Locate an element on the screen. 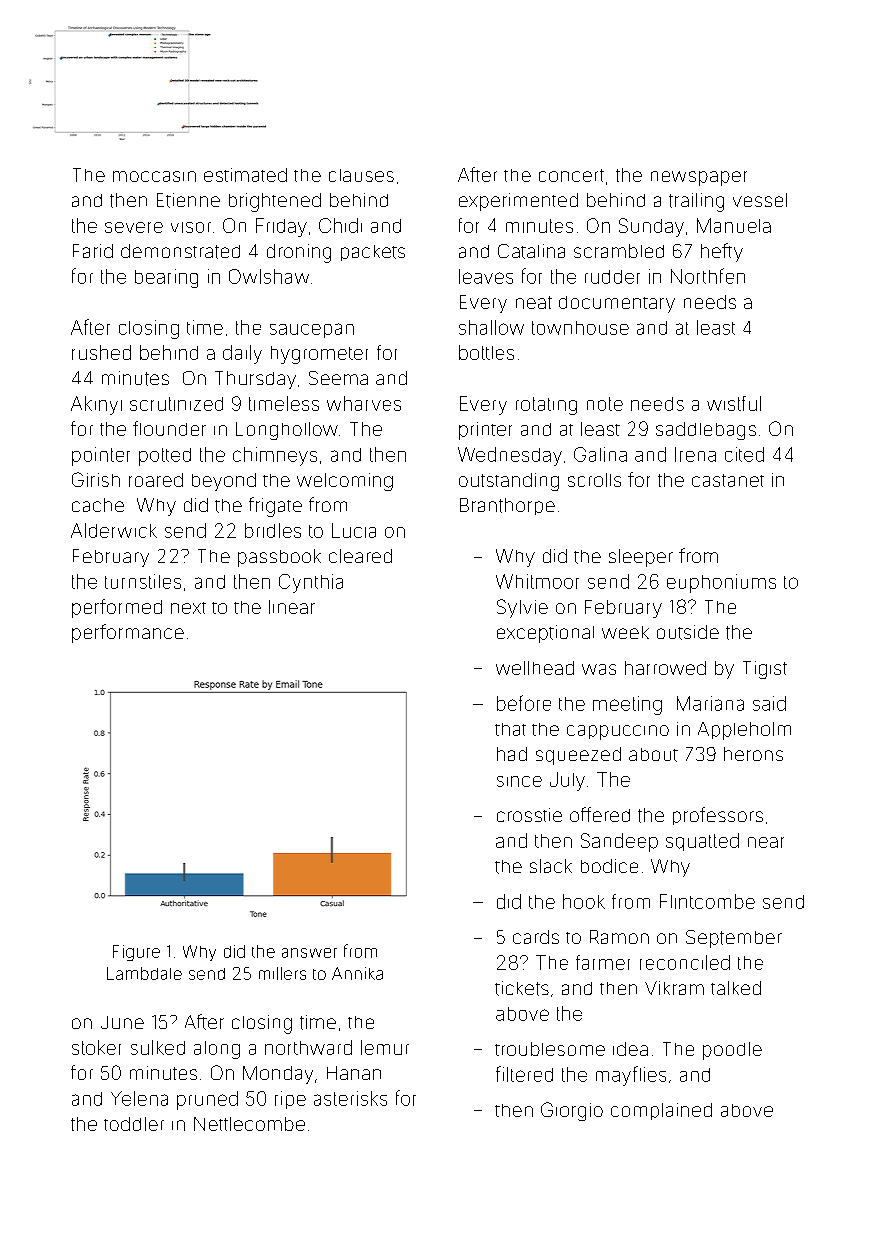  Branthorpe is located at coordinates (507, 506).
